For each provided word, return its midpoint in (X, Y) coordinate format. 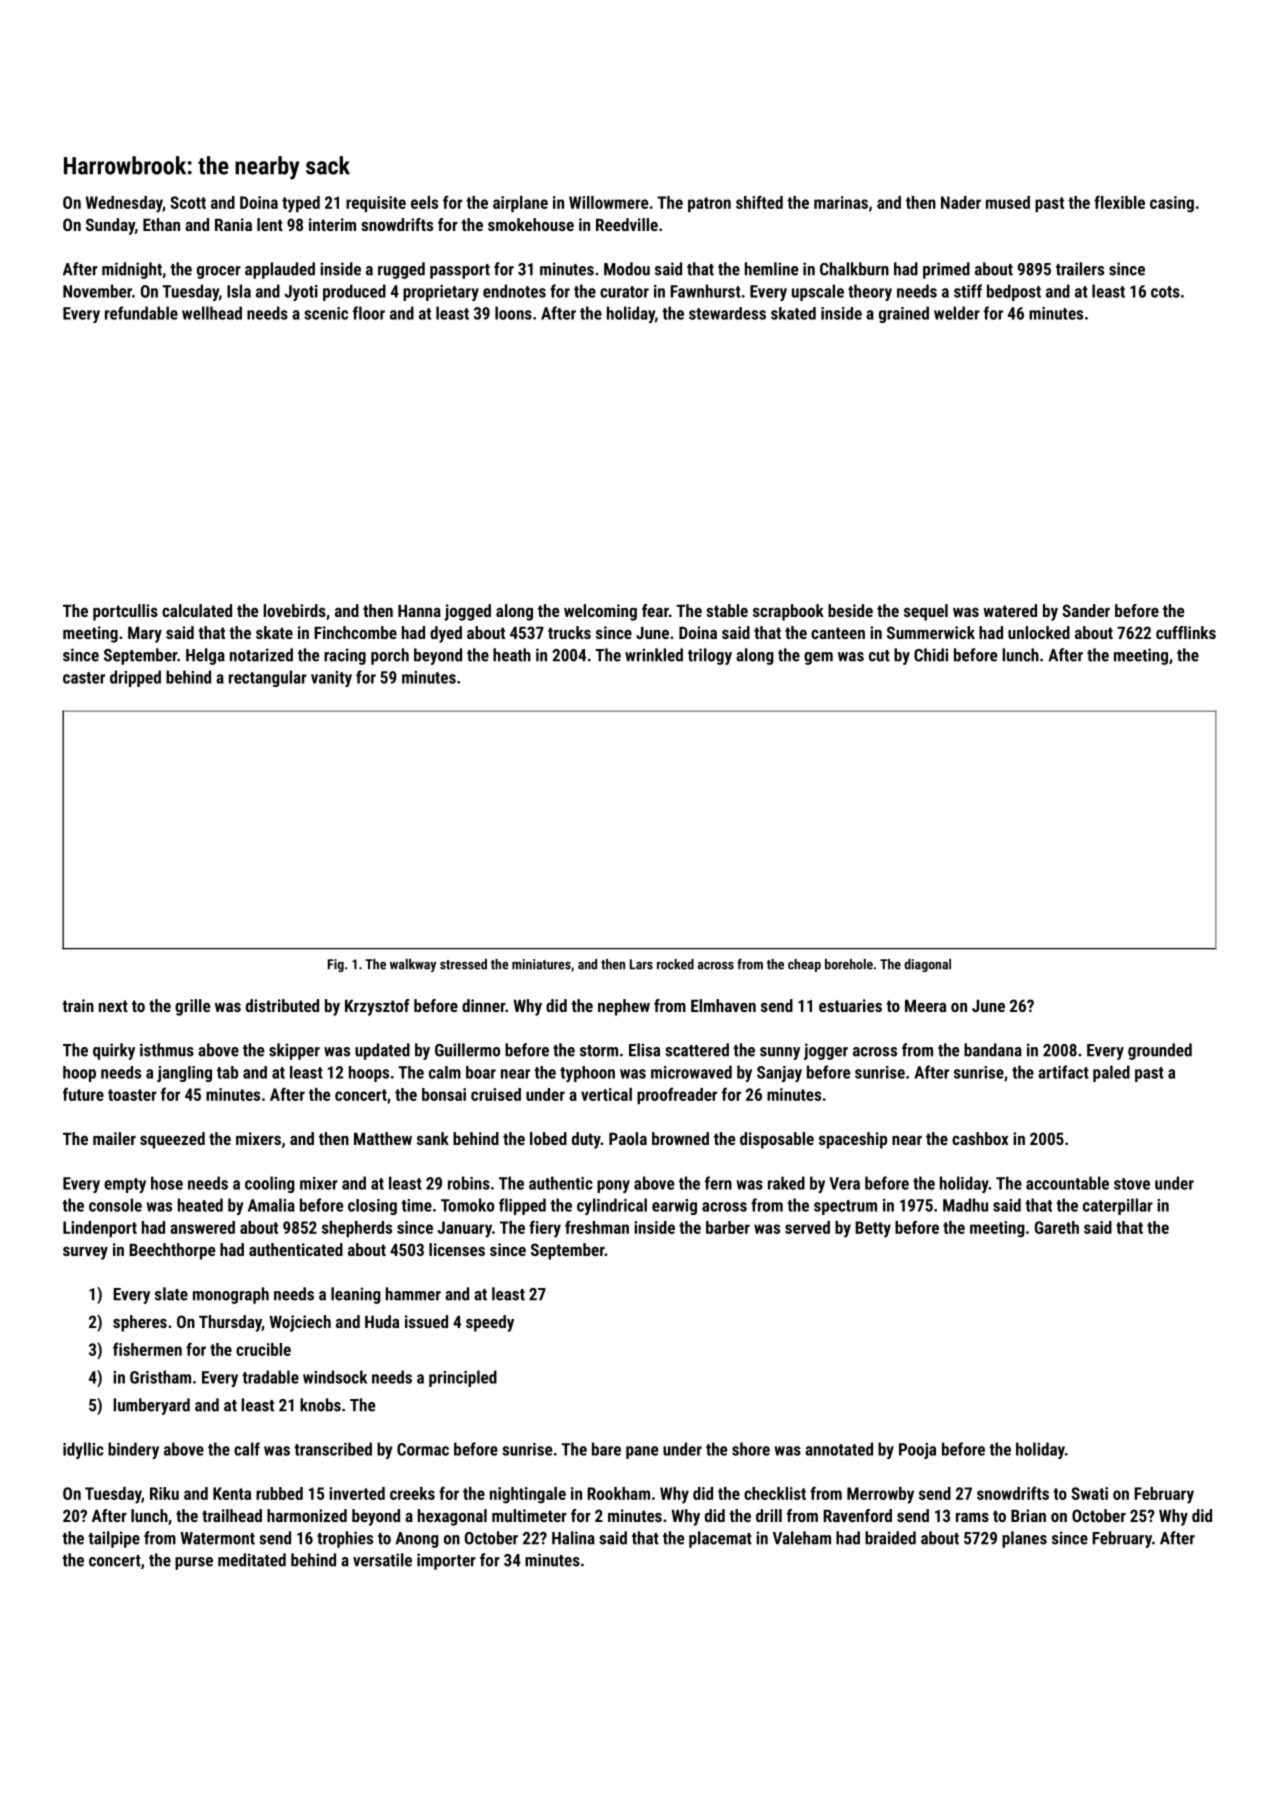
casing (1172, 204)
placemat (720, 1539)
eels (424, 202)
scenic (326, 313)
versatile (382, 1560)
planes (1024, 1539)
